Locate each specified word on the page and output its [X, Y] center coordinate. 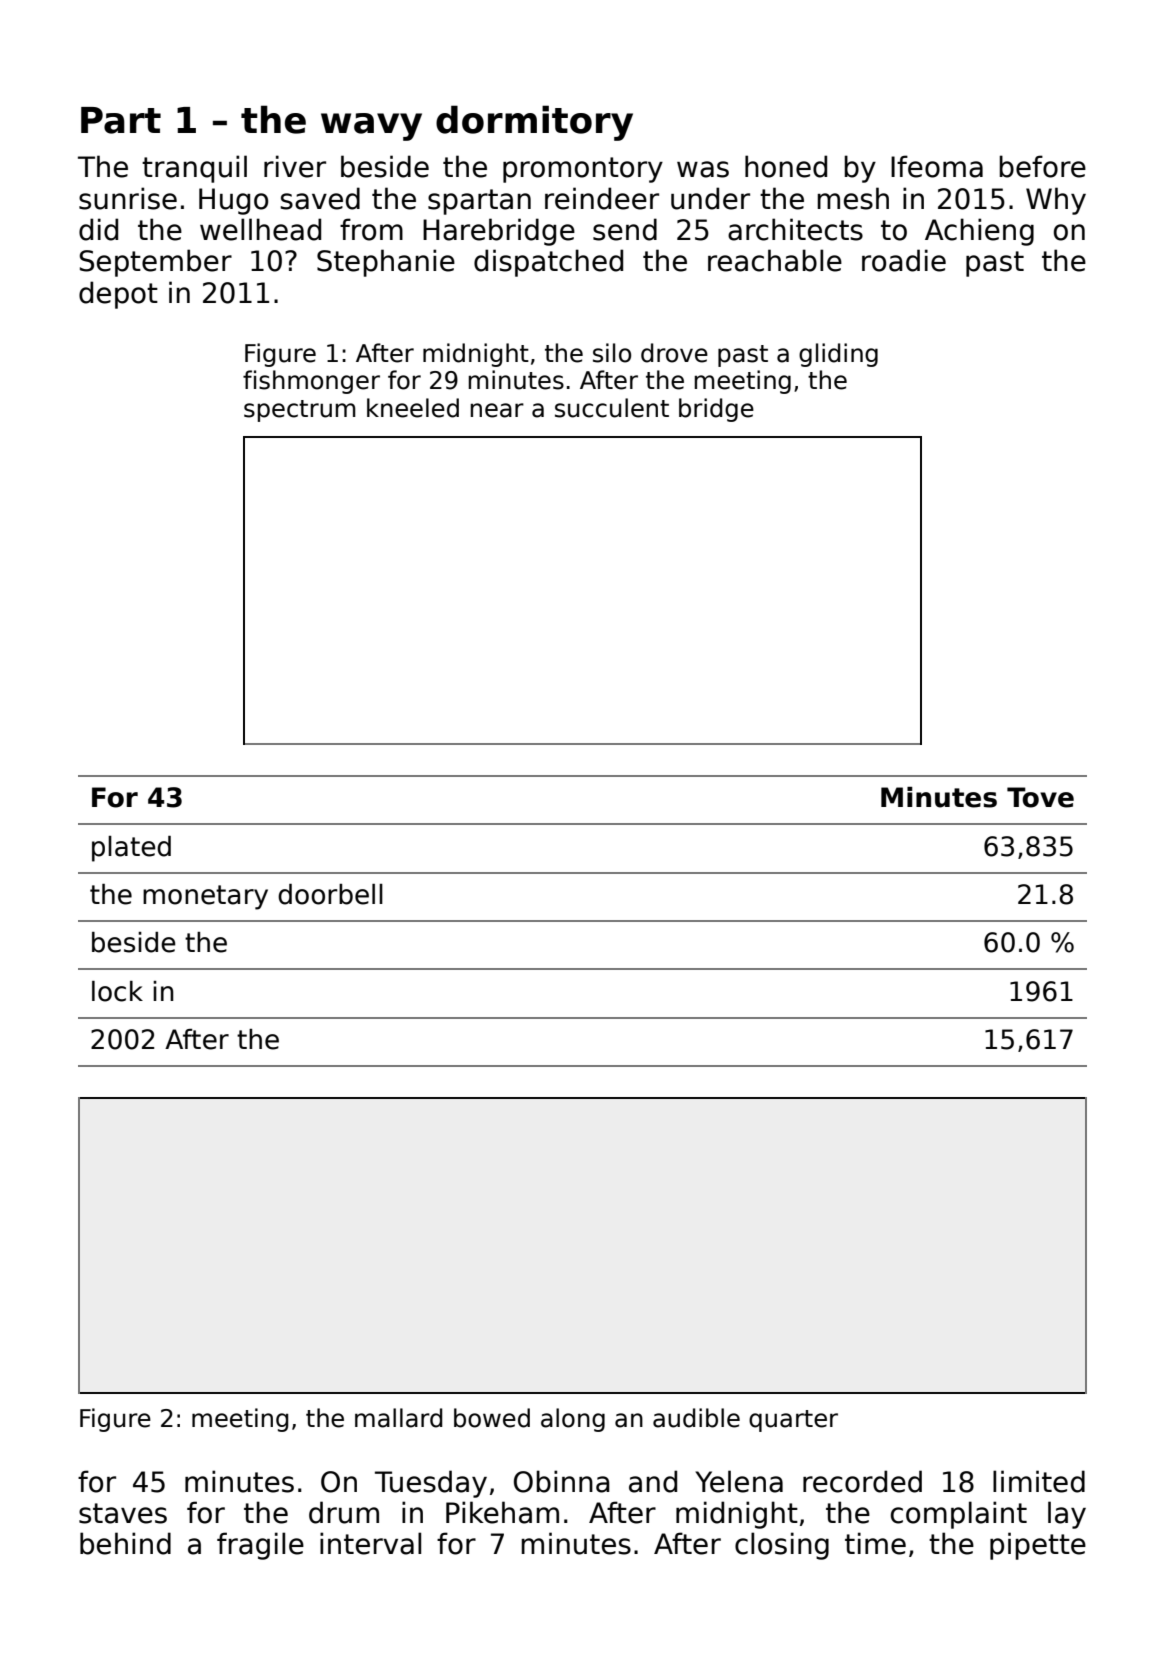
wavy [371, 127]
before [1042, 166]
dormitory [534, 123]
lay [1067, 1515]
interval [370, 1543]
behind [125, 1543]
